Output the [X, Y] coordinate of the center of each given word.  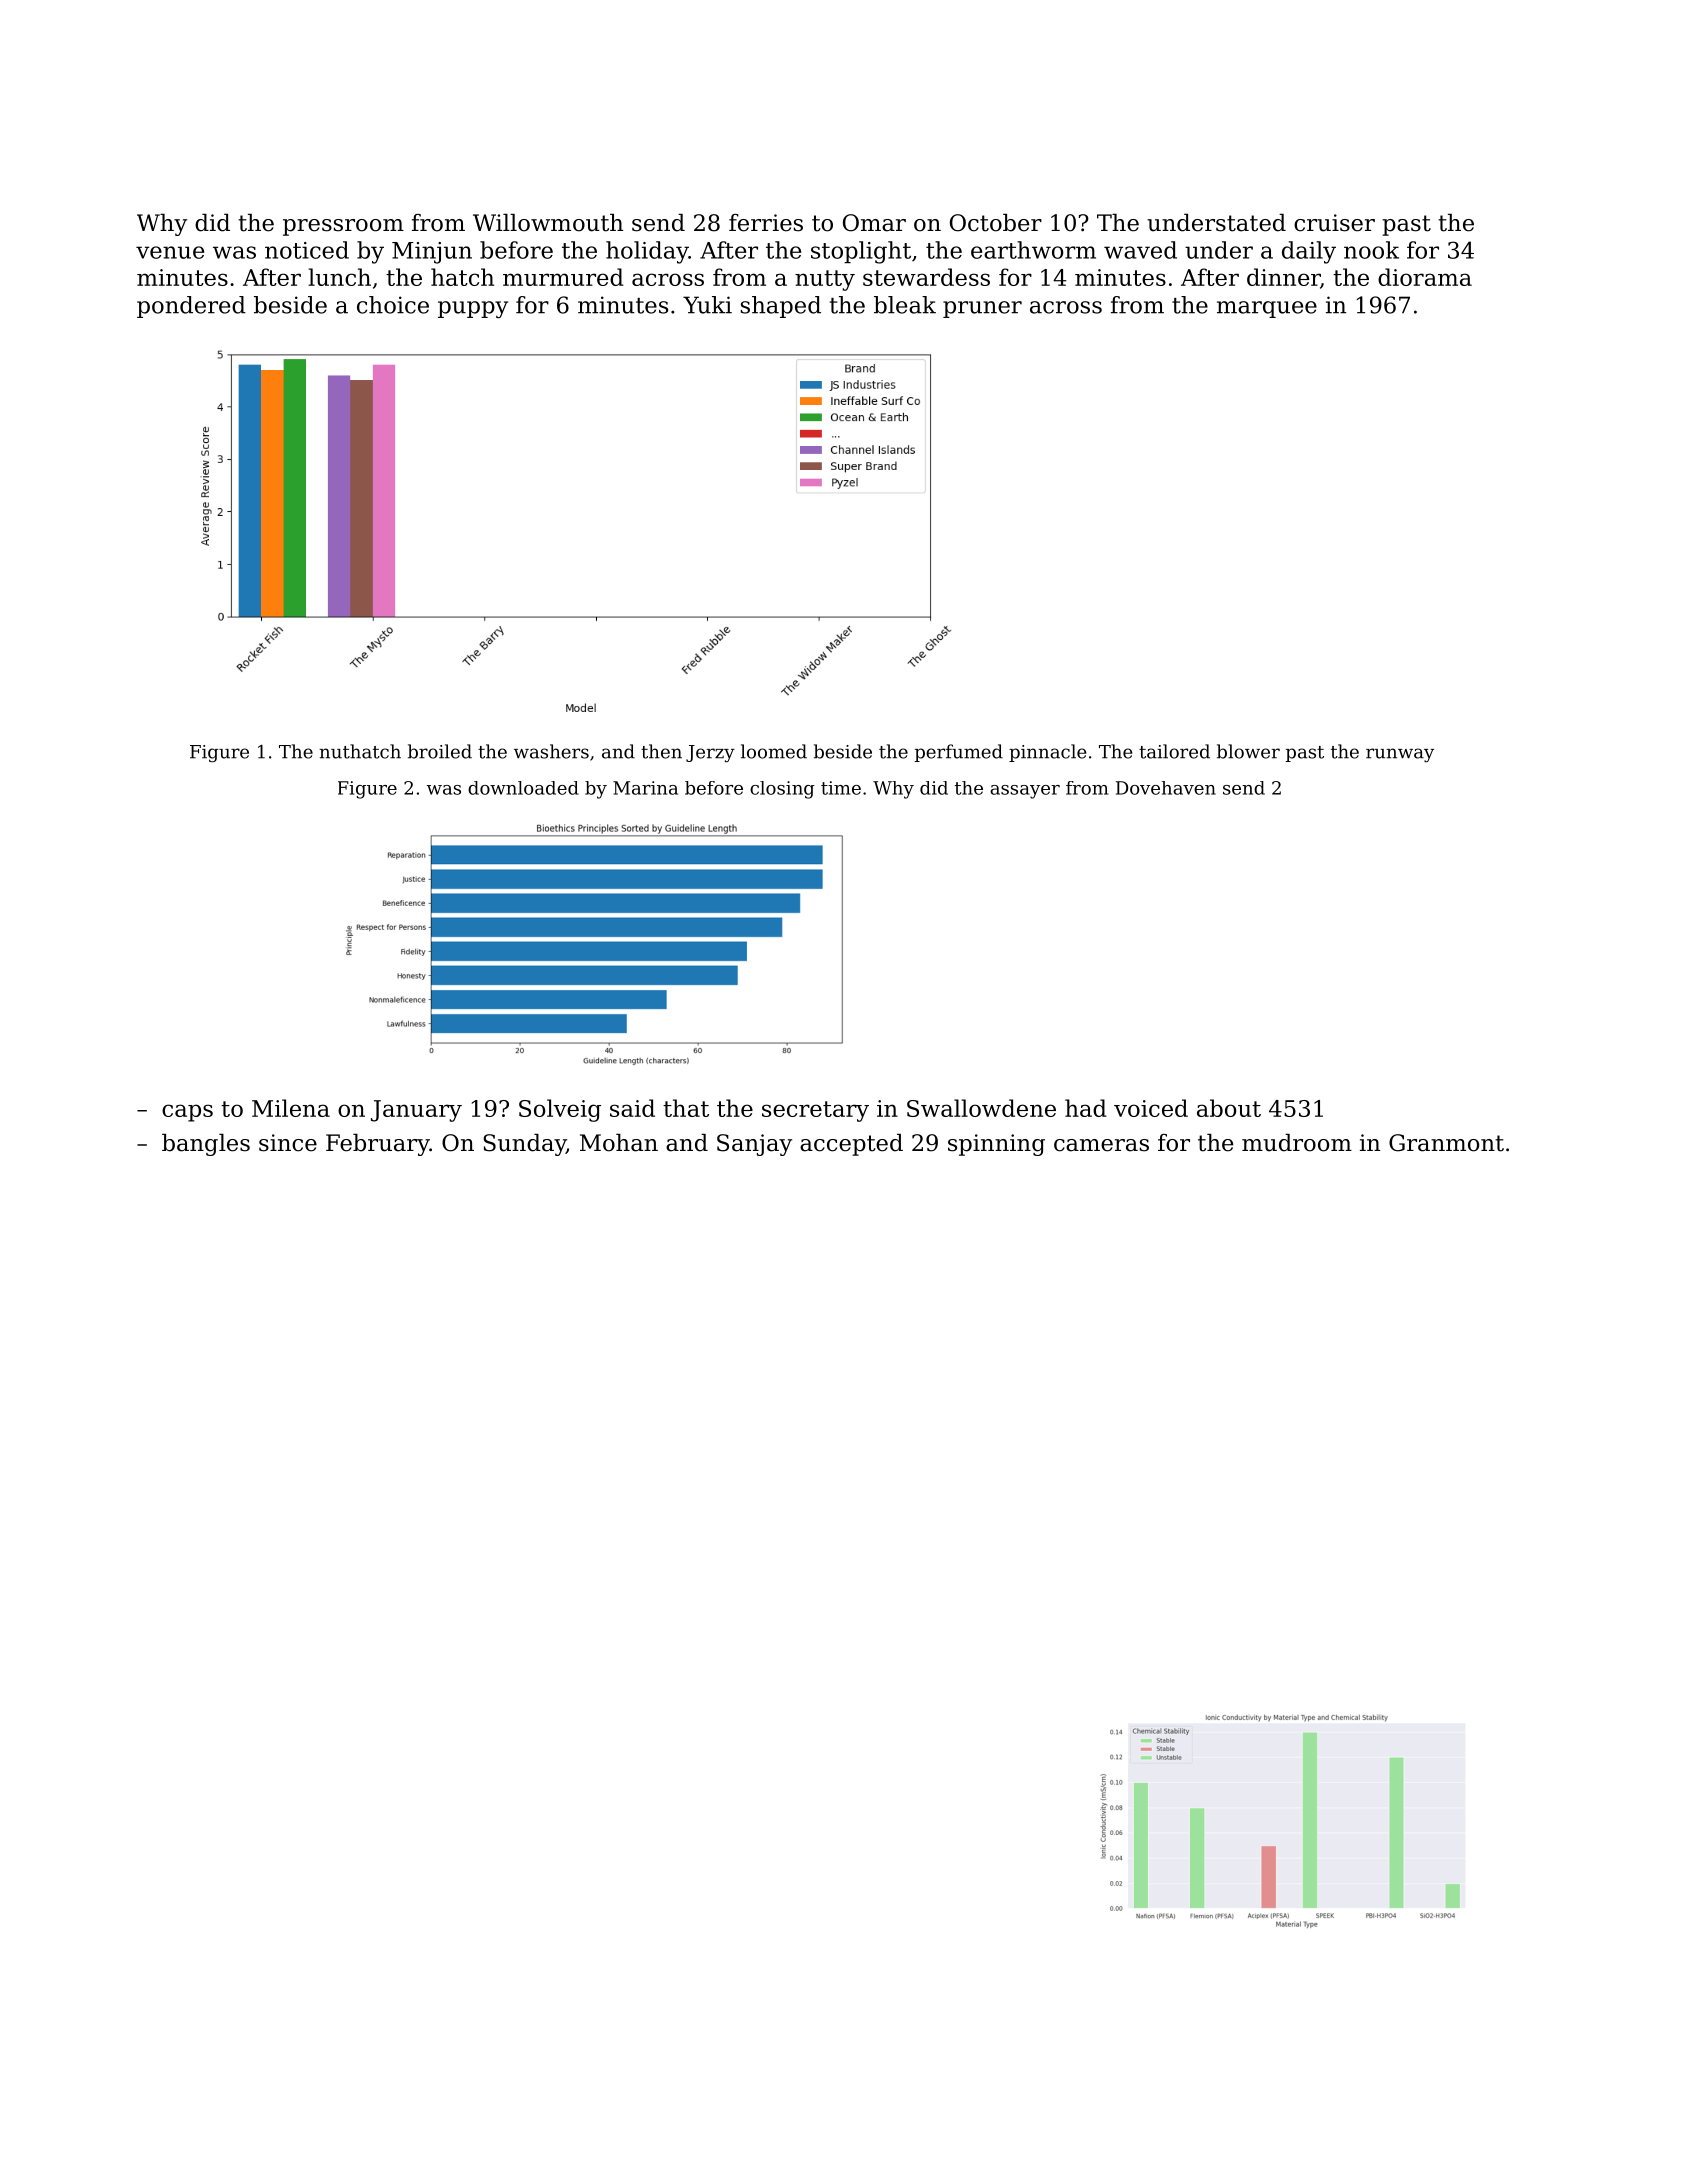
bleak [905, 305]
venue [170, 252]
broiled [440, 751]
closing [782, 790]
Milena [291, 1108]
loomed [774, 751]
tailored [1174, 751]
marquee [1267, 309]
